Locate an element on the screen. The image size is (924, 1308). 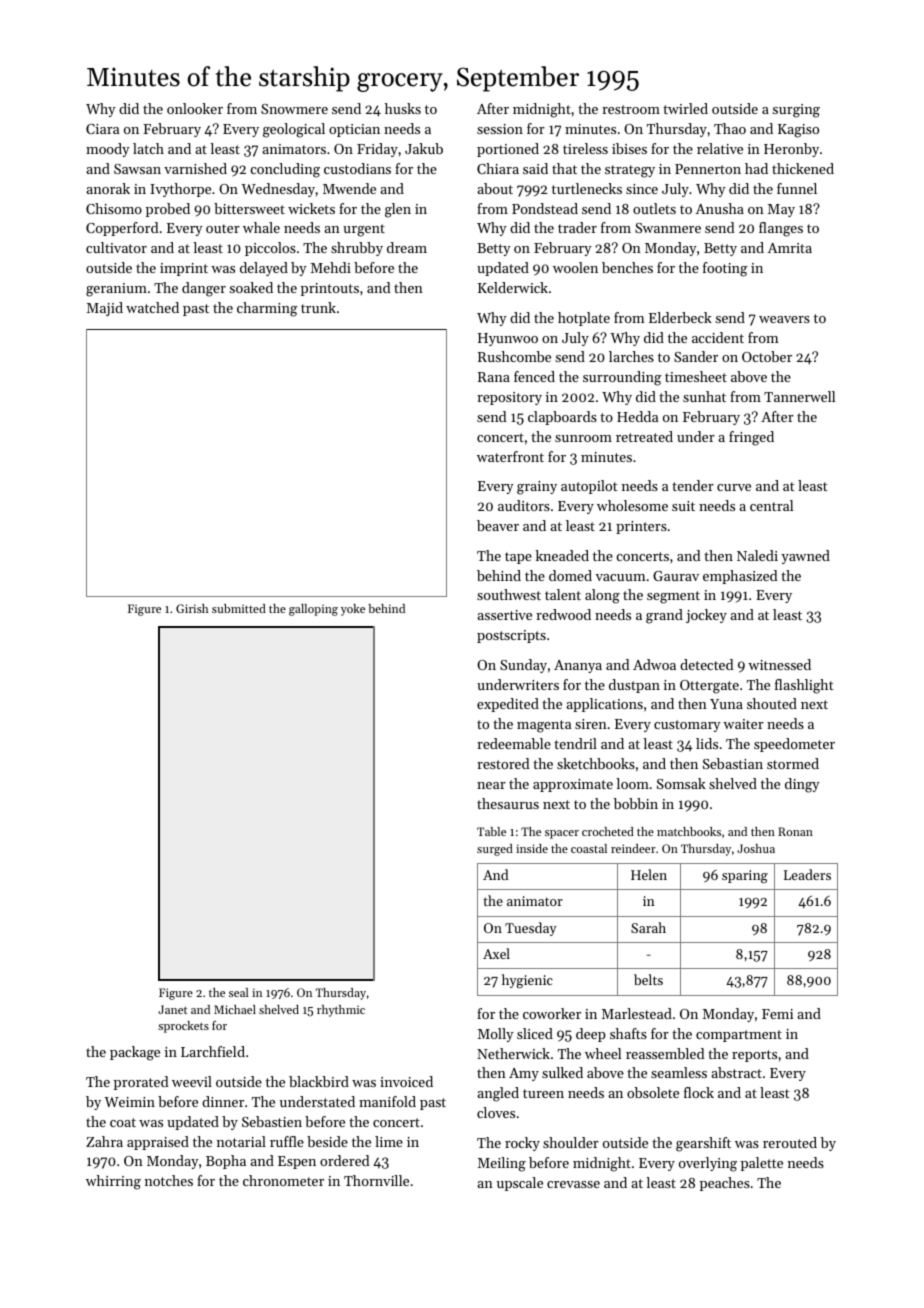
Meiling is located at coordinates (502, 1164).
